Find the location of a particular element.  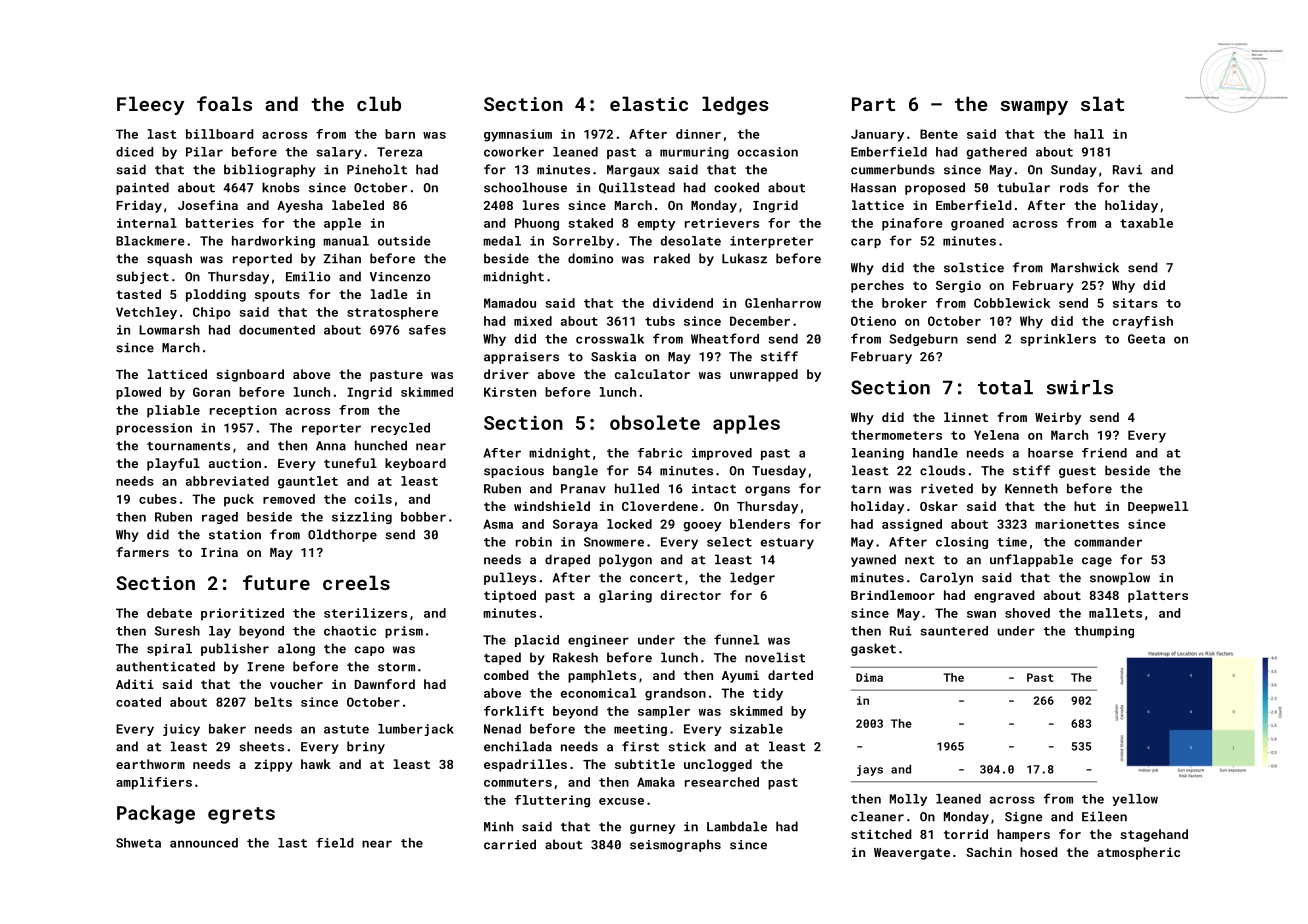

auction is located at coordinates (235, 463).
